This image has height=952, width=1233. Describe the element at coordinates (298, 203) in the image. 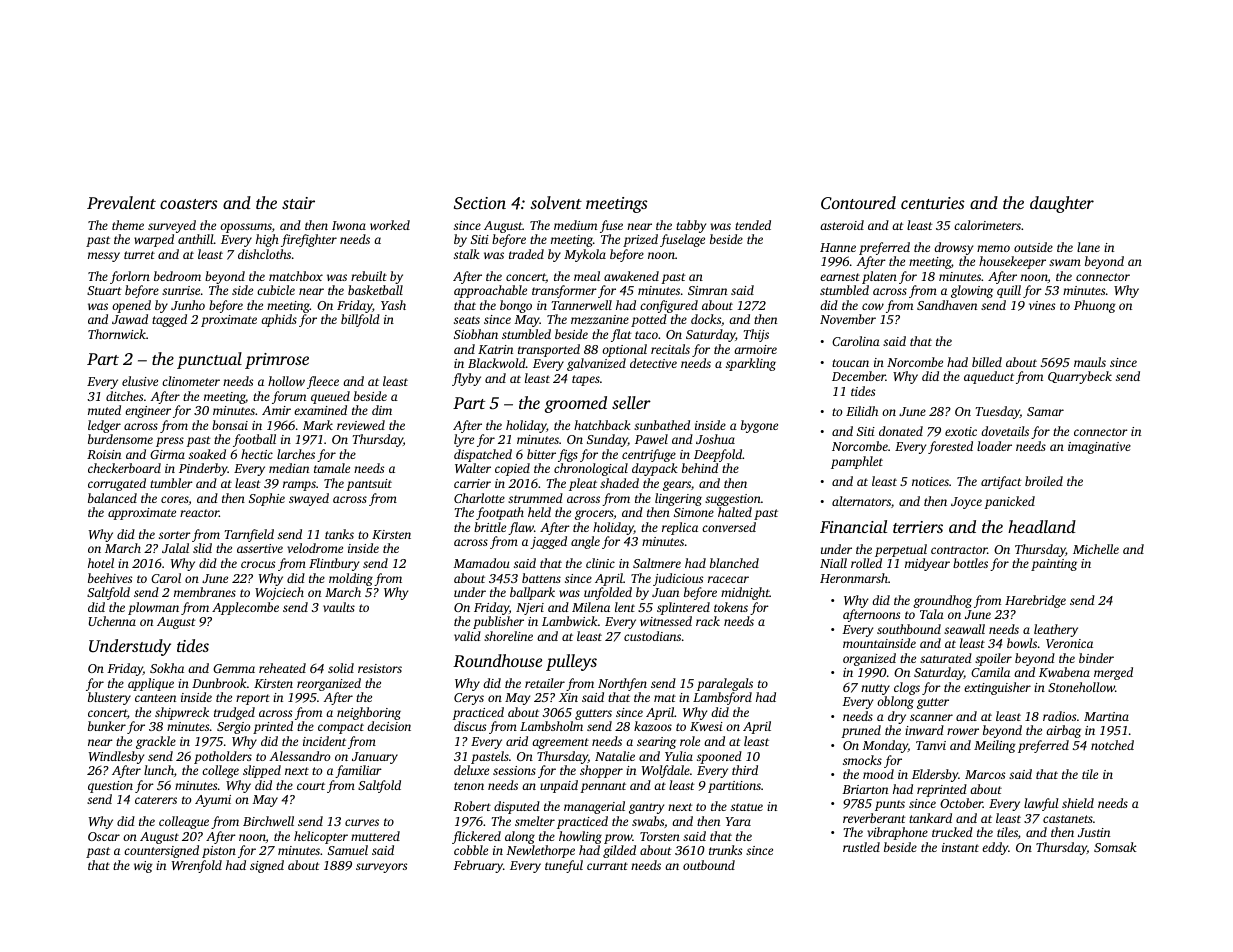

I see `stair` at that location.
